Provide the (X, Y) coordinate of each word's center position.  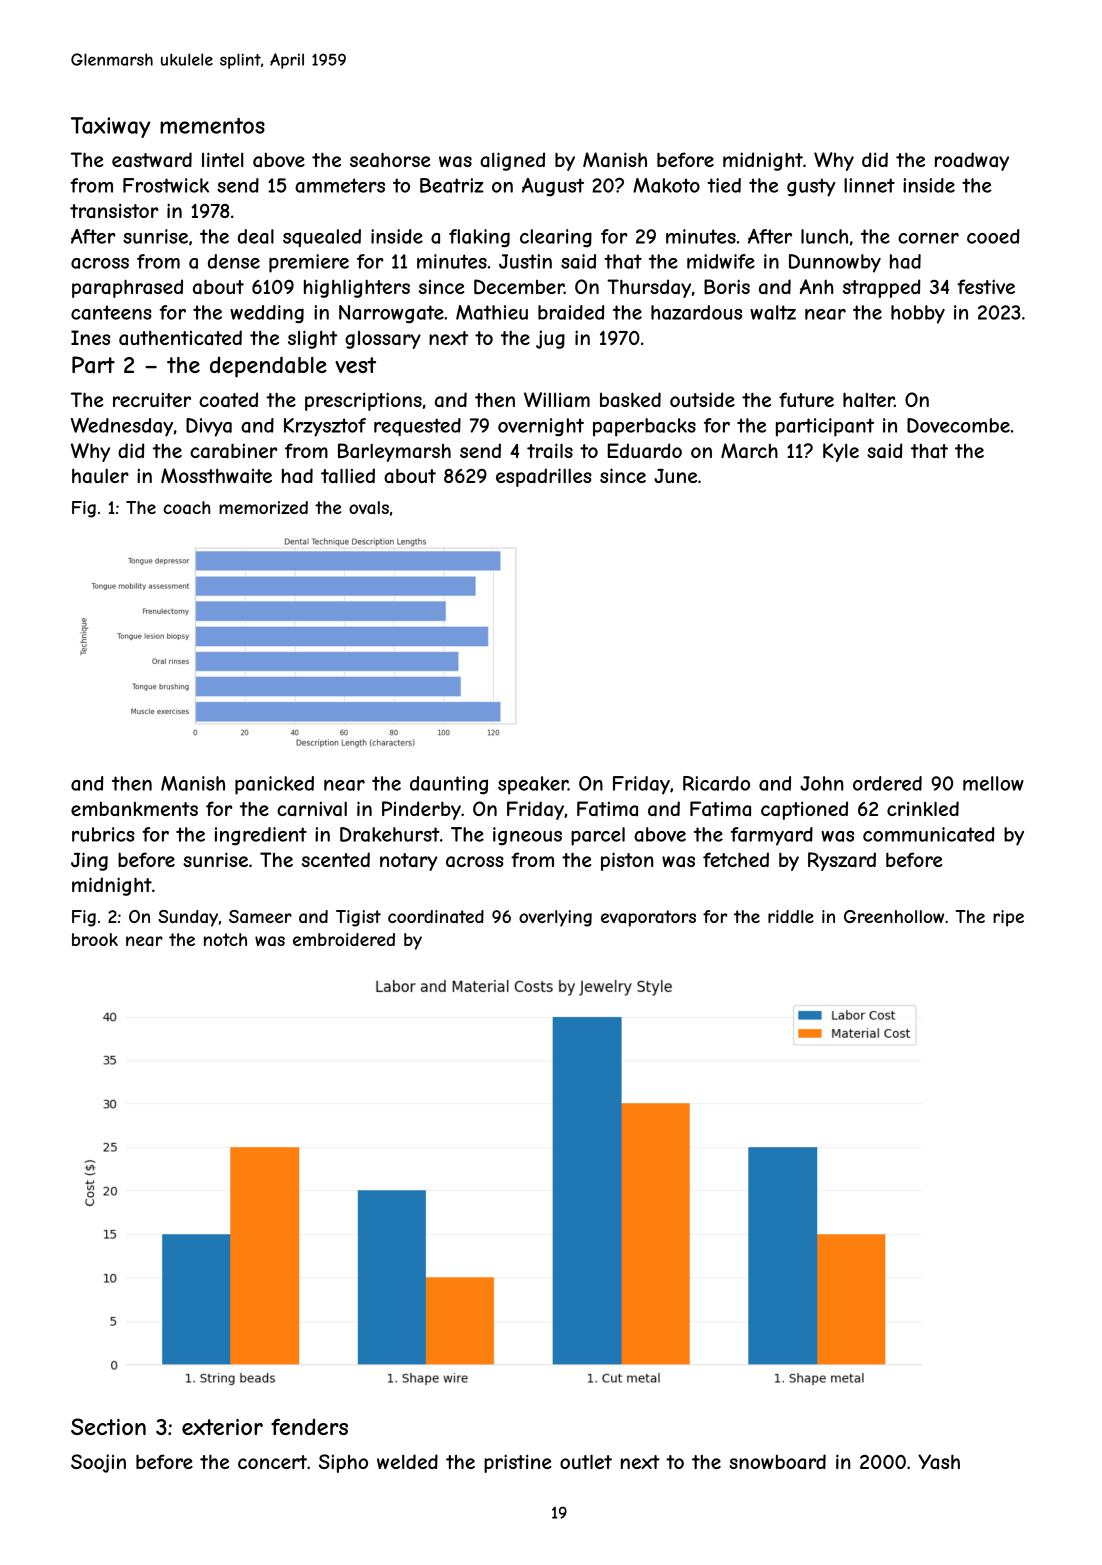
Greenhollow (894, 916)
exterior (222, 1427)
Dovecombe (958, 425)
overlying (555, 918)
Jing (89, 861)
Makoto (666, 185)
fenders (309, 1427)
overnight (541, 427)
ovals (369, 507)
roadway (972, 161)
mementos (212, 125)
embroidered (344, 939)
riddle (791, 916)
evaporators (648, 918)
